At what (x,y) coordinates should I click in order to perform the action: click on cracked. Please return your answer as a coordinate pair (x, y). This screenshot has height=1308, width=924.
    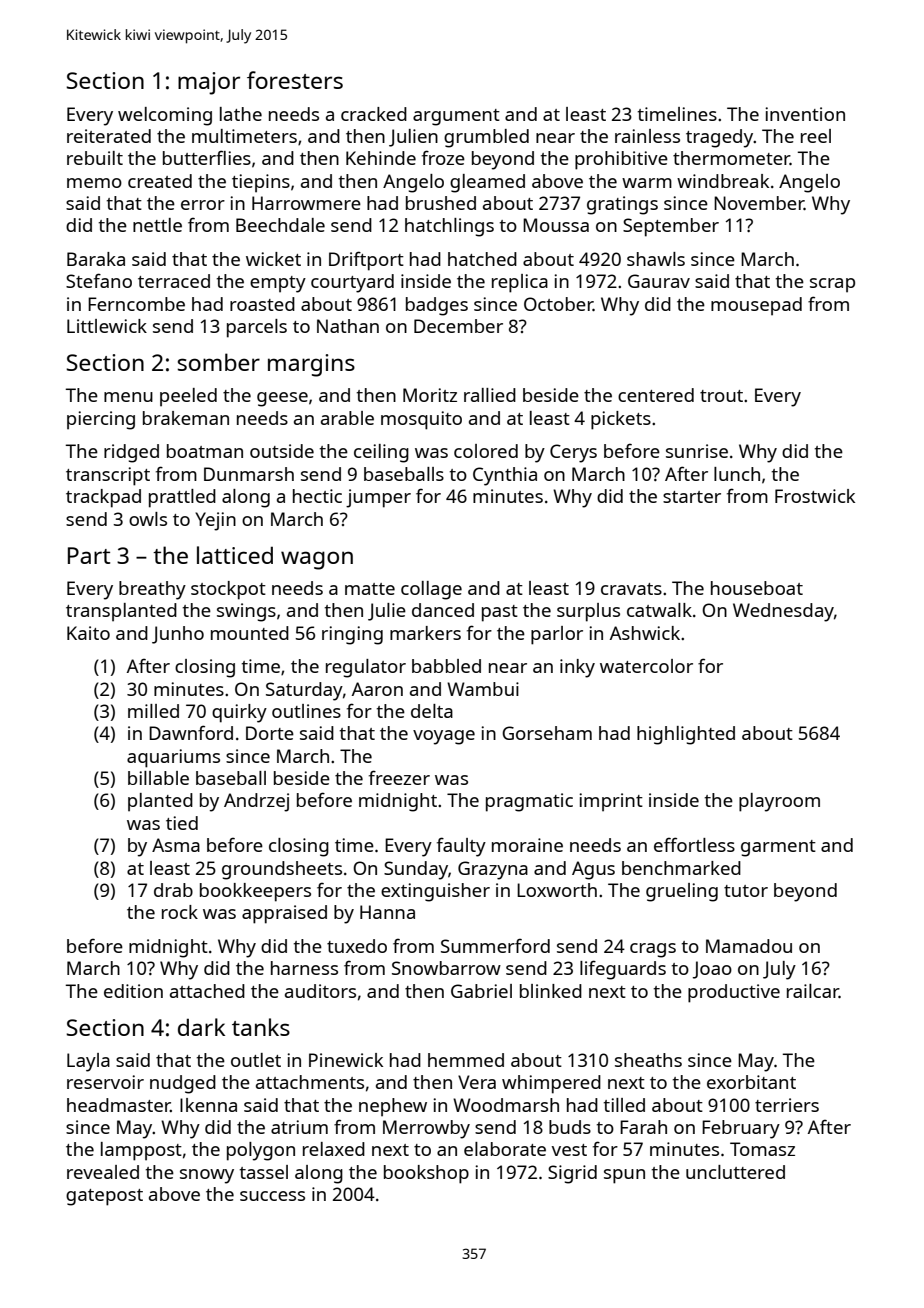
    Looking at the image, I should click on (374, 114).
